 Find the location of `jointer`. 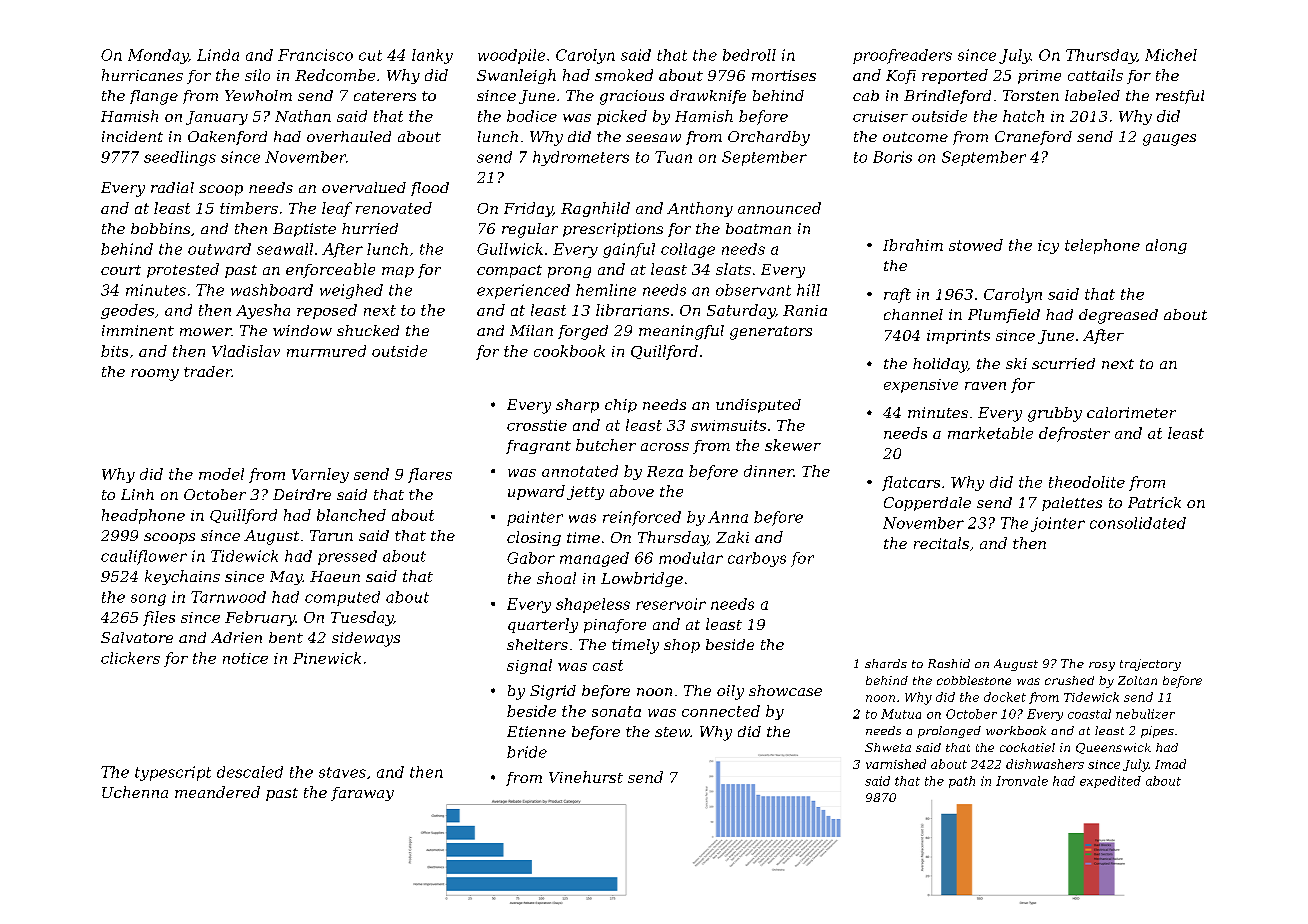

jointer is located at coordinates (1058, 524).
